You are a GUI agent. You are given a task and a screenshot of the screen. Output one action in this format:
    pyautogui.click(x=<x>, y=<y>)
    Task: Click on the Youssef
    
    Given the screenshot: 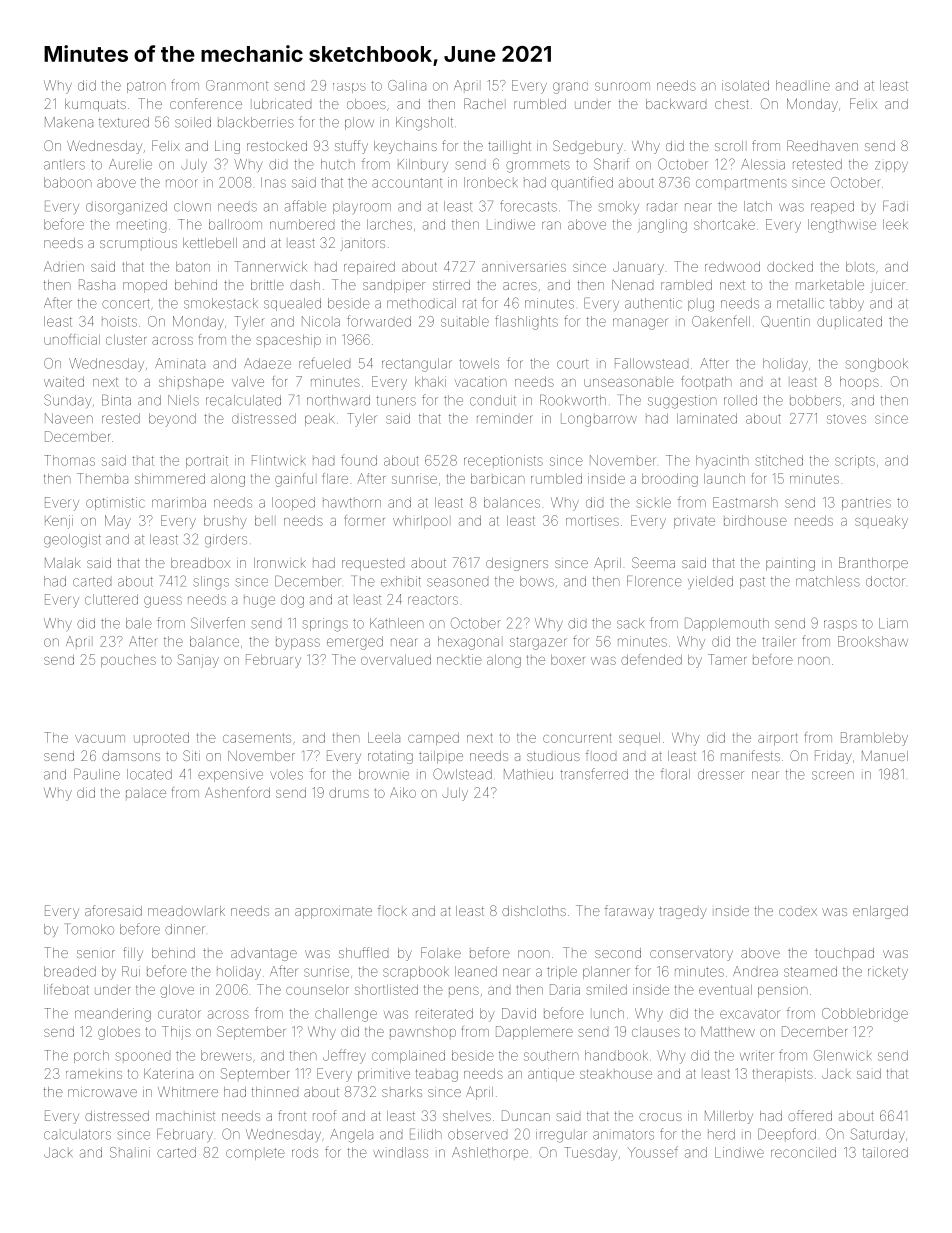 What is the action you would take?
    pyautogui.click(x=653, y=1152)
